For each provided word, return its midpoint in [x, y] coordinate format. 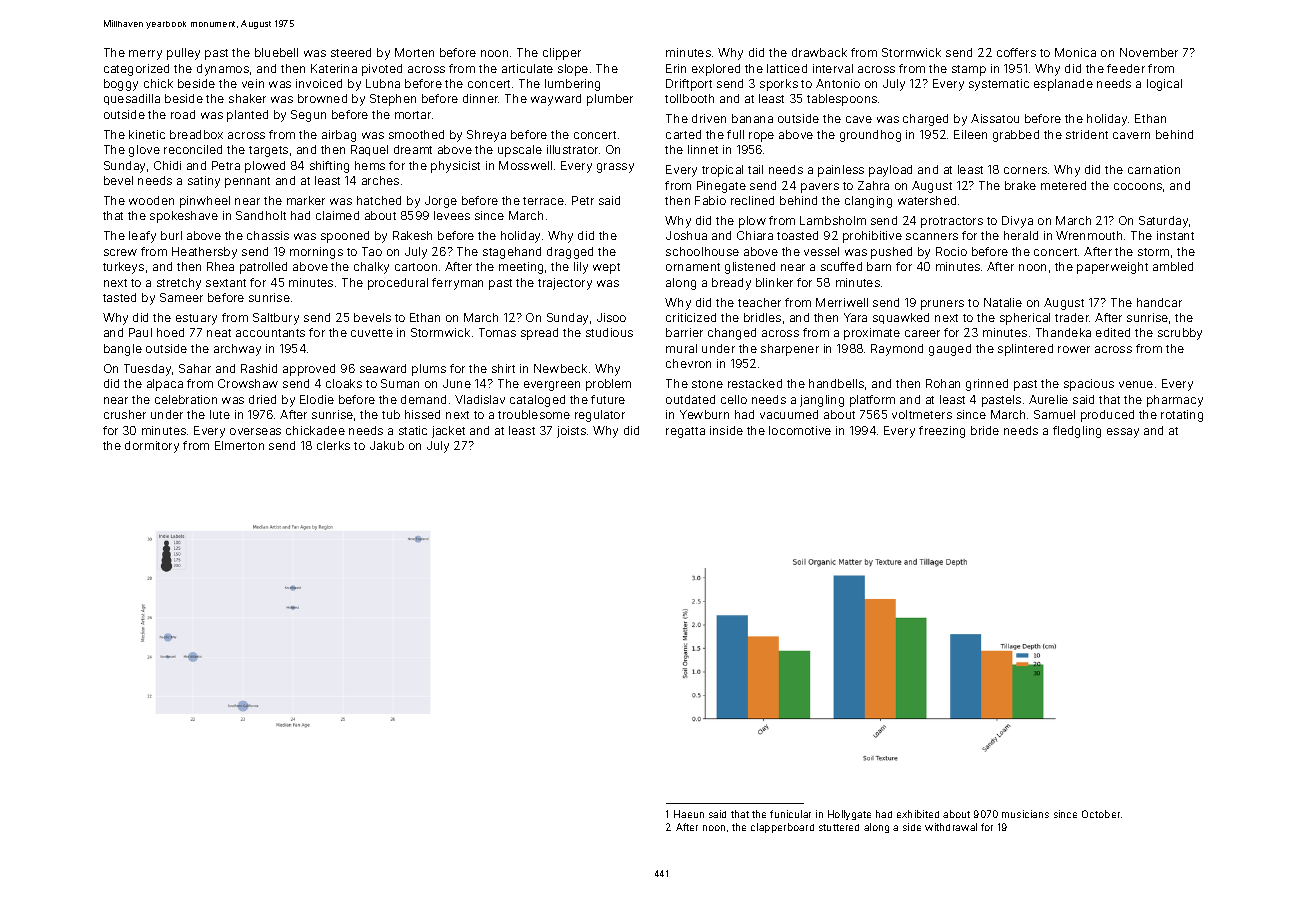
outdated [690, 399]
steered [351, 52]
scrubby [1180, 334]
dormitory [152, 447]
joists [571, 432]
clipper [562, 54]
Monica [1075, 52]
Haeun [689, 814]
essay [1123, 433]
